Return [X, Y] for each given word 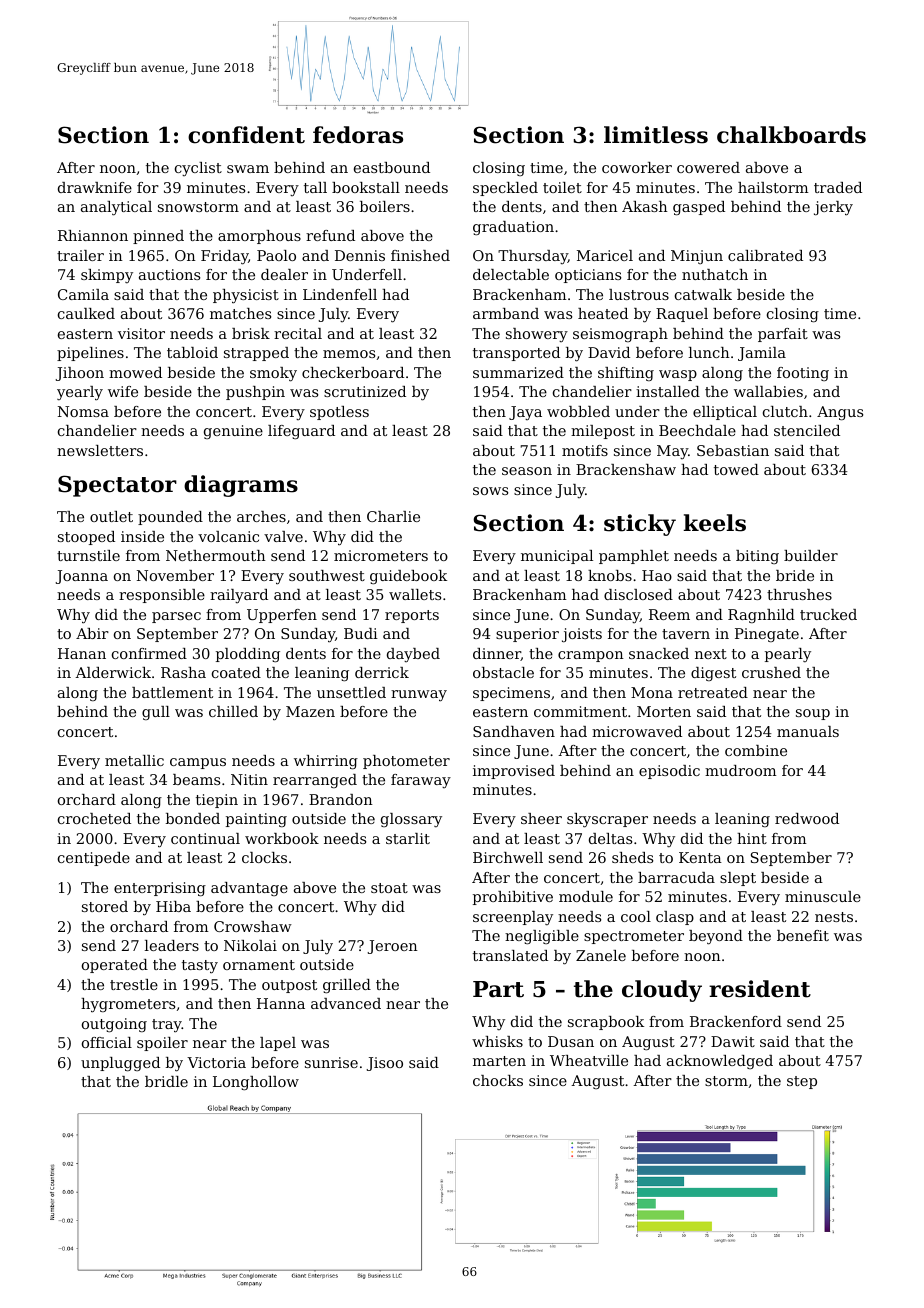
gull [156, 713]
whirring [326, 762]
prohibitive [513, 898]
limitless [656, 135]
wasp [678, 375]
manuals [808, 731]
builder [811, 555]
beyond [716, 937]
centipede [94, 859]
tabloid [192, 352]
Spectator [117, 486]
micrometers [381, 555]
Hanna [281, 1003]
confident [246, 135]
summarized [518, 372]
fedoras [358, 135]
